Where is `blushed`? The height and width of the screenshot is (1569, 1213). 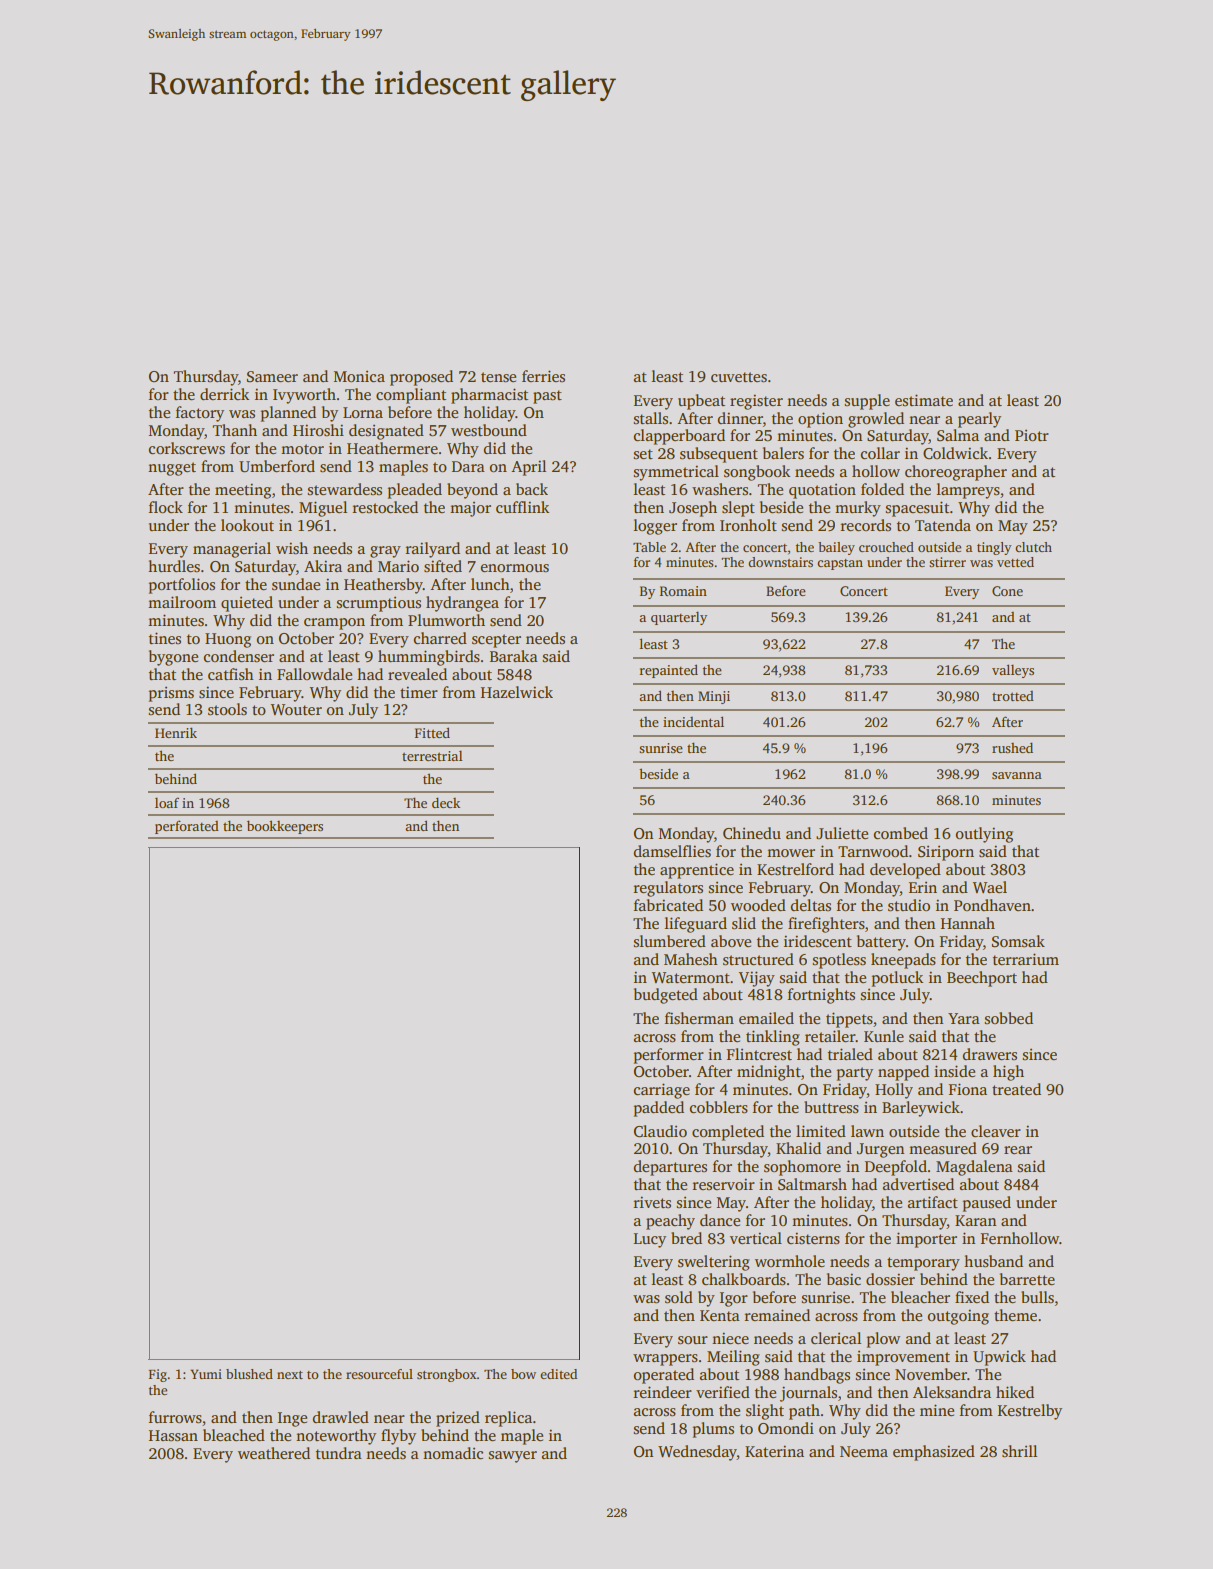
blushed is located at coordinates (249, 1374).
